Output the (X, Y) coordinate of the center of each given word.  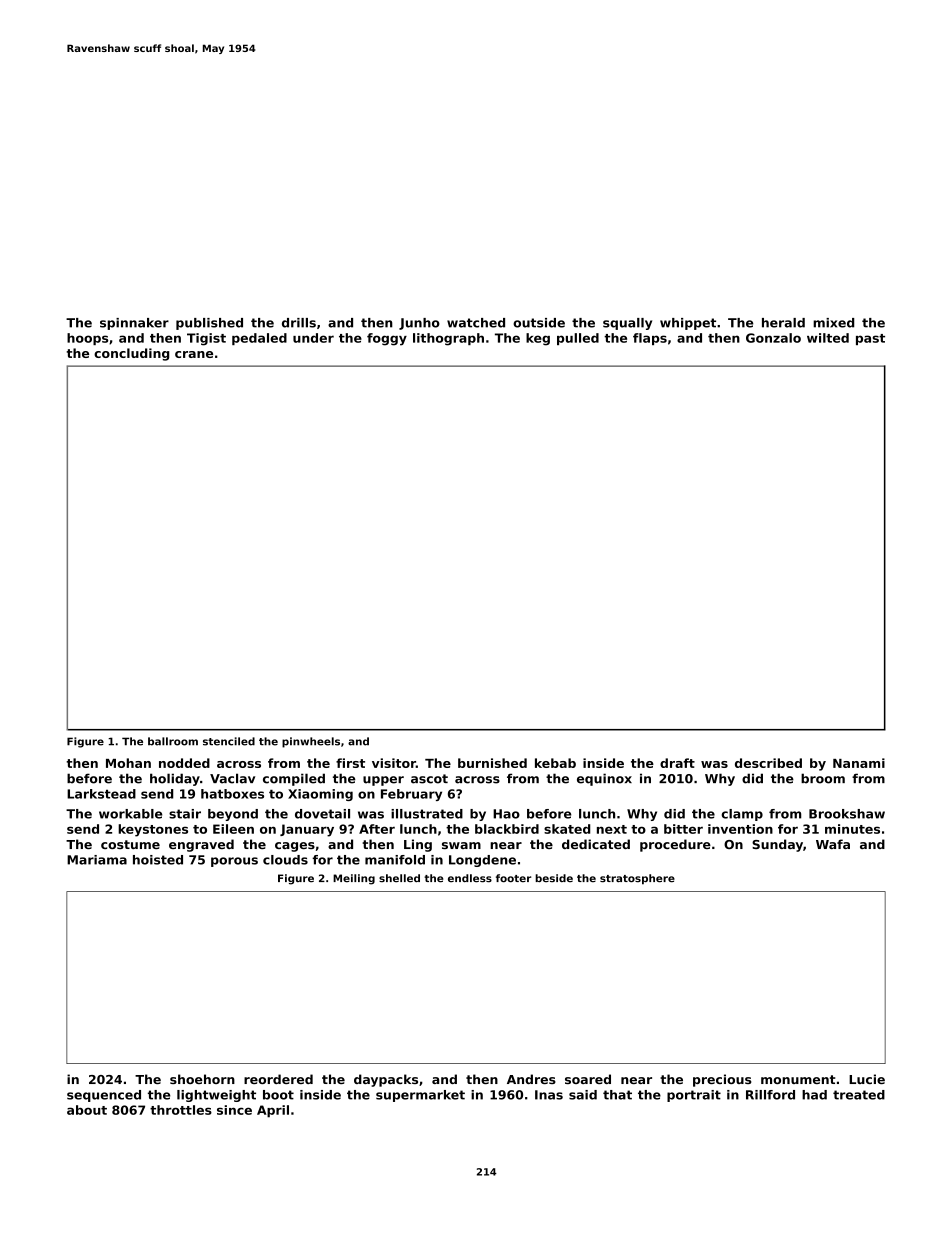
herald (783, 323)
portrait (694, 1096)
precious (722, 1080)
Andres (531, 1079)
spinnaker (134, 324)
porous (234, 862)
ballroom (173, 741)
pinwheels (311, 742)
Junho (419, 324)
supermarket (420, 1096)
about (87, 1110)
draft (677, 763)
